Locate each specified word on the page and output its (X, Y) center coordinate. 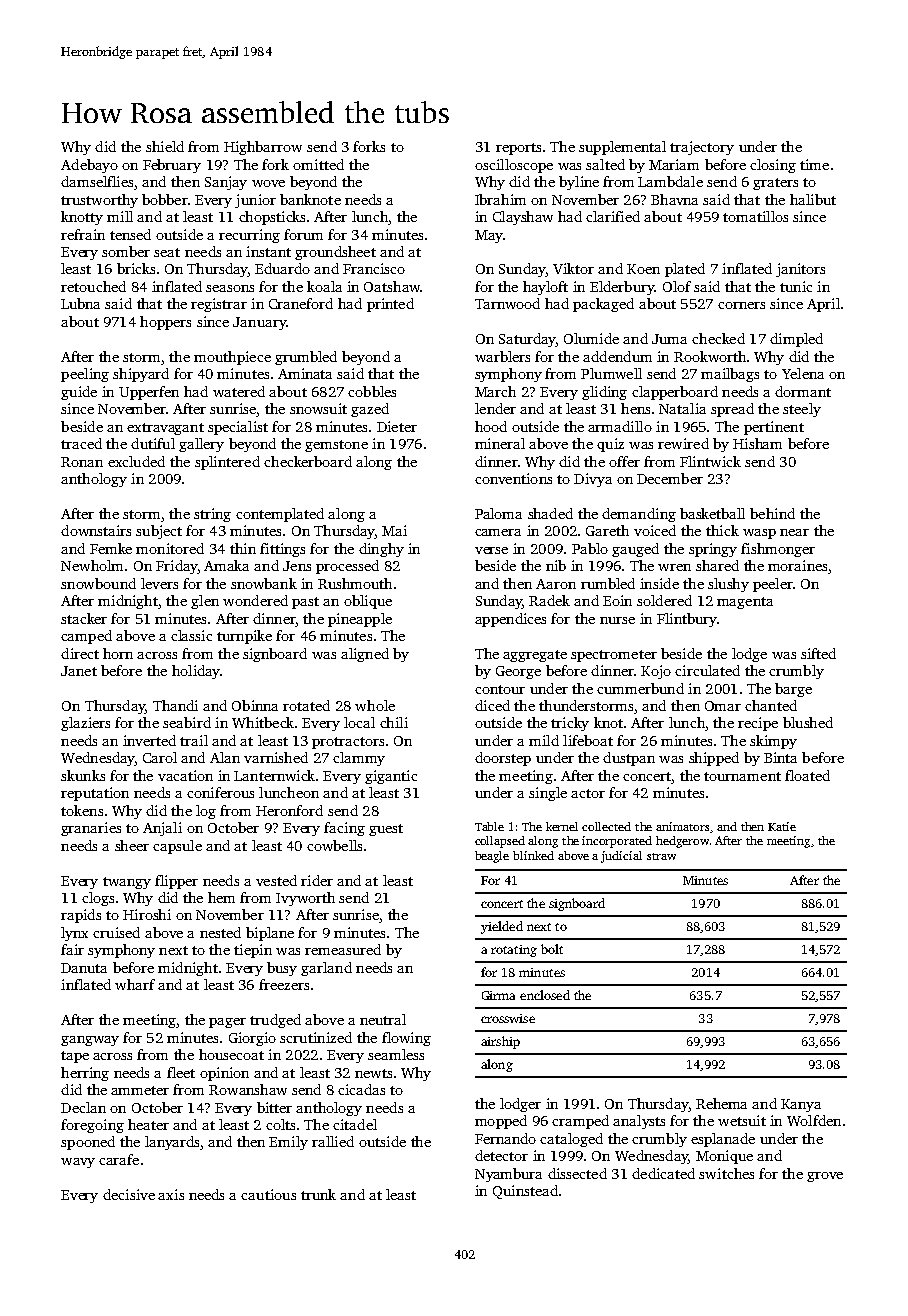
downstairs (96, 530)
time (814, 164)
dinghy (381, 550)
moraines (797, 565)
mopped (501, 1122)
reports (518, 149)
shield (165, 146)
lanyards (172, 1143)
